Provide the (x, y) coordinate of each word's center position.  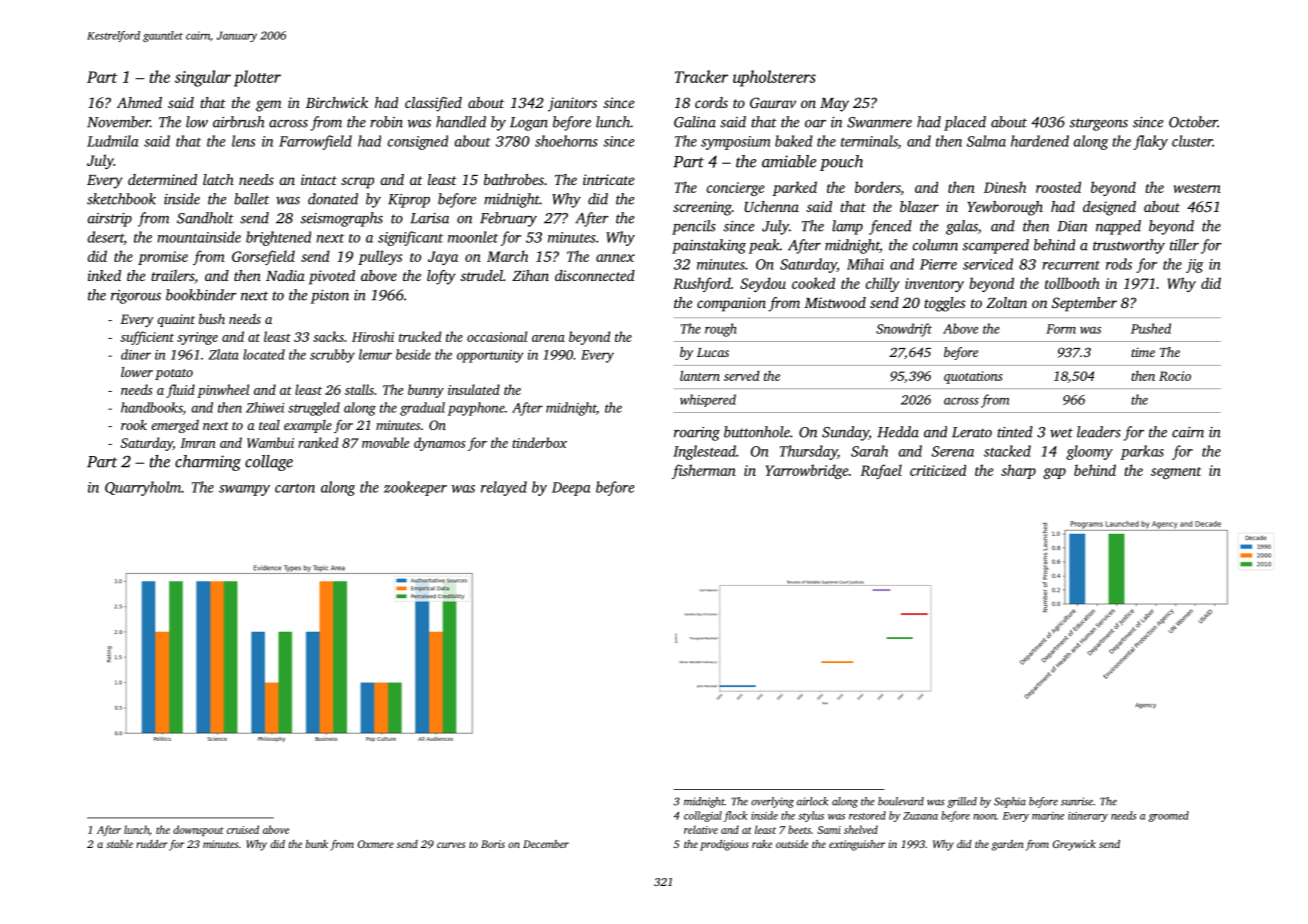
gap (1054, 473)
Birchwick (337, 102)
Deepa (571, 489)
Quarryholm (143, 488)
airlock (812, 801)
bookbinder (201, 295)
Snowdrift (904, 330)
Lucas (713, 352)
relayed (504, 488)
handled (461, 122)
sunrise (1077, 801)
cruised (243, 829)
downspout (198, 830)
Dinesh (1005, 187)
